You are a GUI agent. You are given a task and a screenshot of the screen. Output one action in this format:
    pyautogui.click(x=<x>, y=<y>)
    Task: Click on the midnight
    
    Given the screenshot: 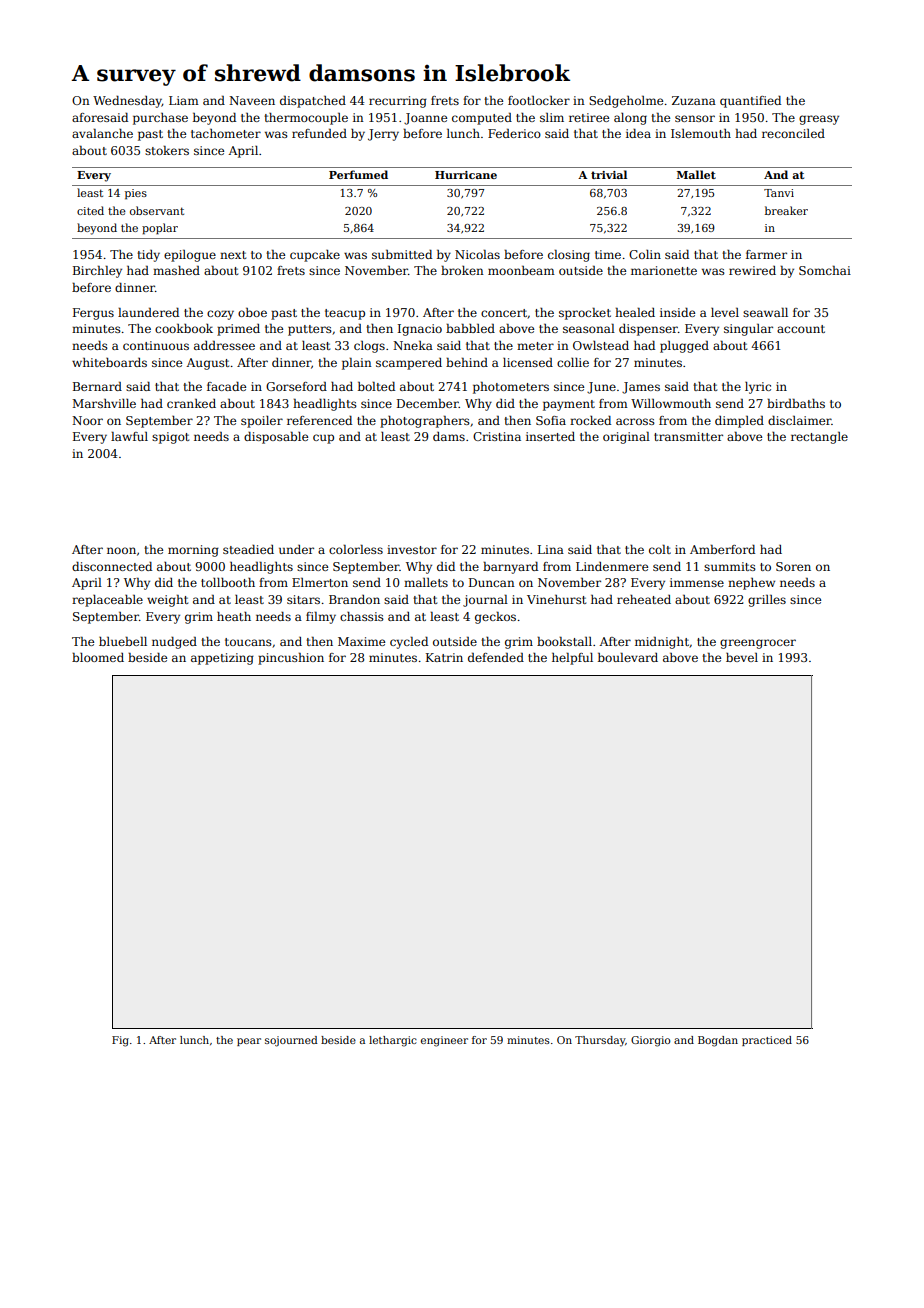 What is the action you would take?
    pyautogui.click(x=662, y=643)
